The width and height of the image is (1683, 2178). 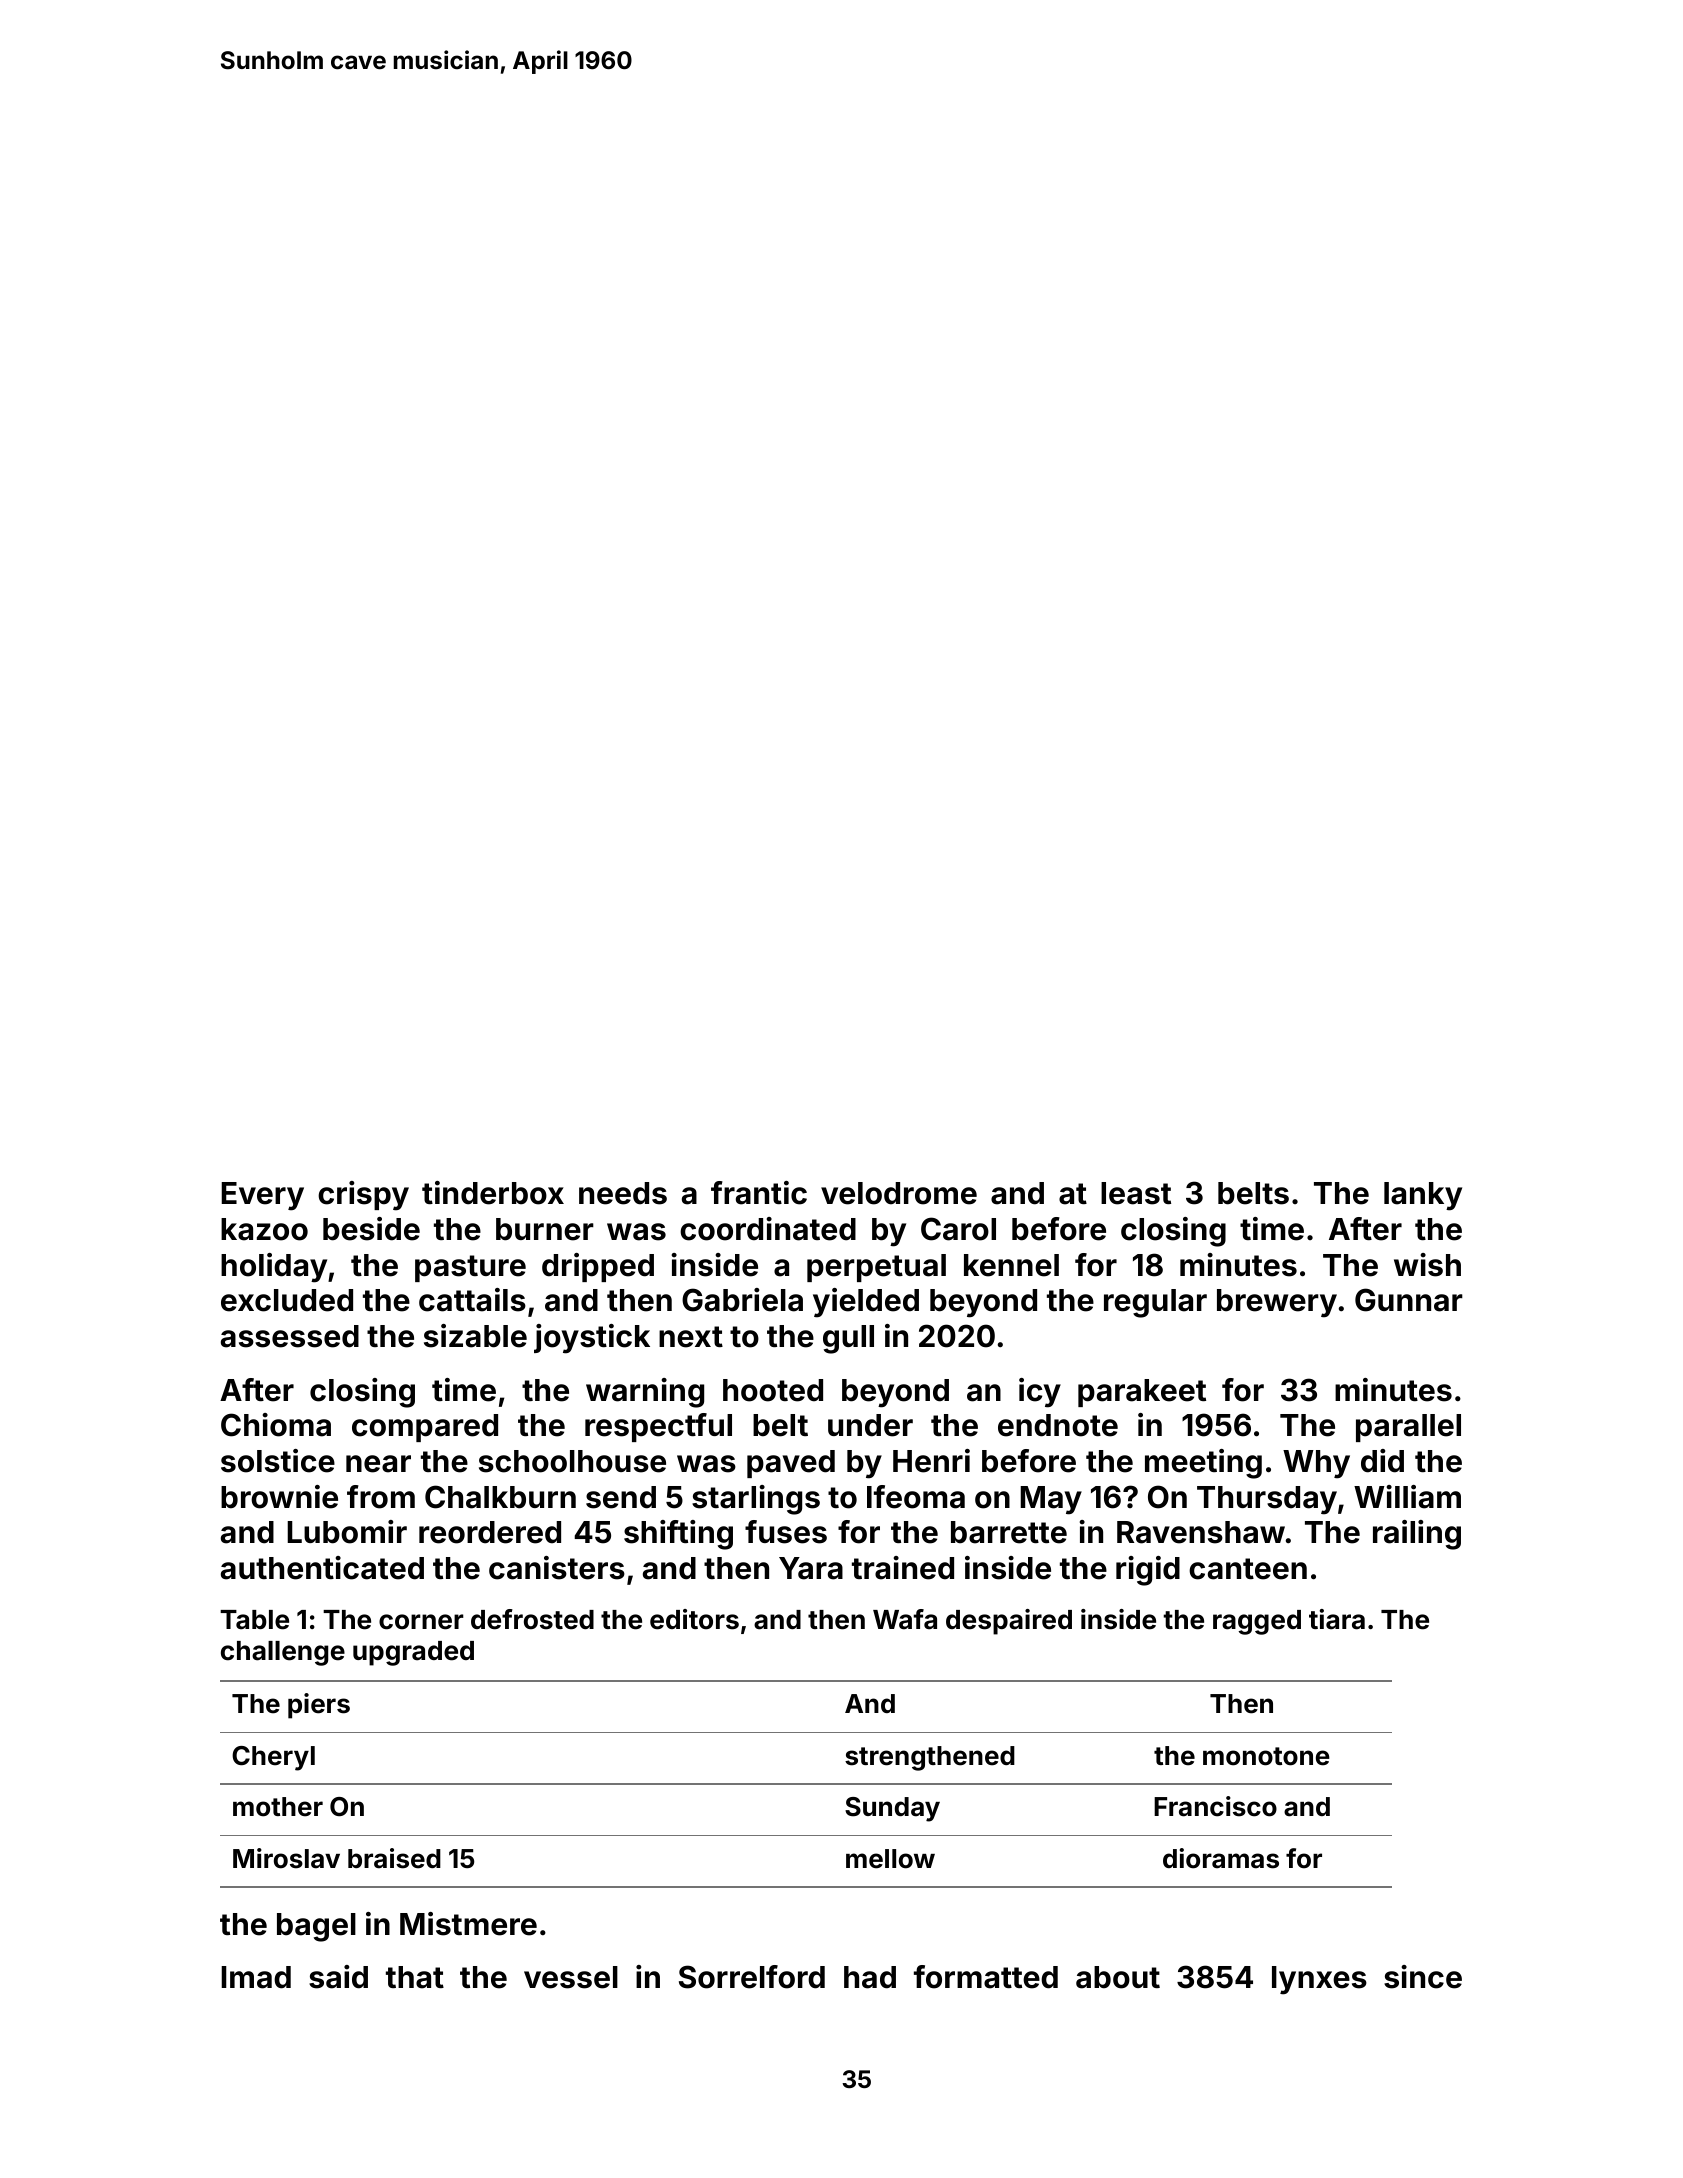 I want to click on Sunday, so click(x=892, y=1809).
